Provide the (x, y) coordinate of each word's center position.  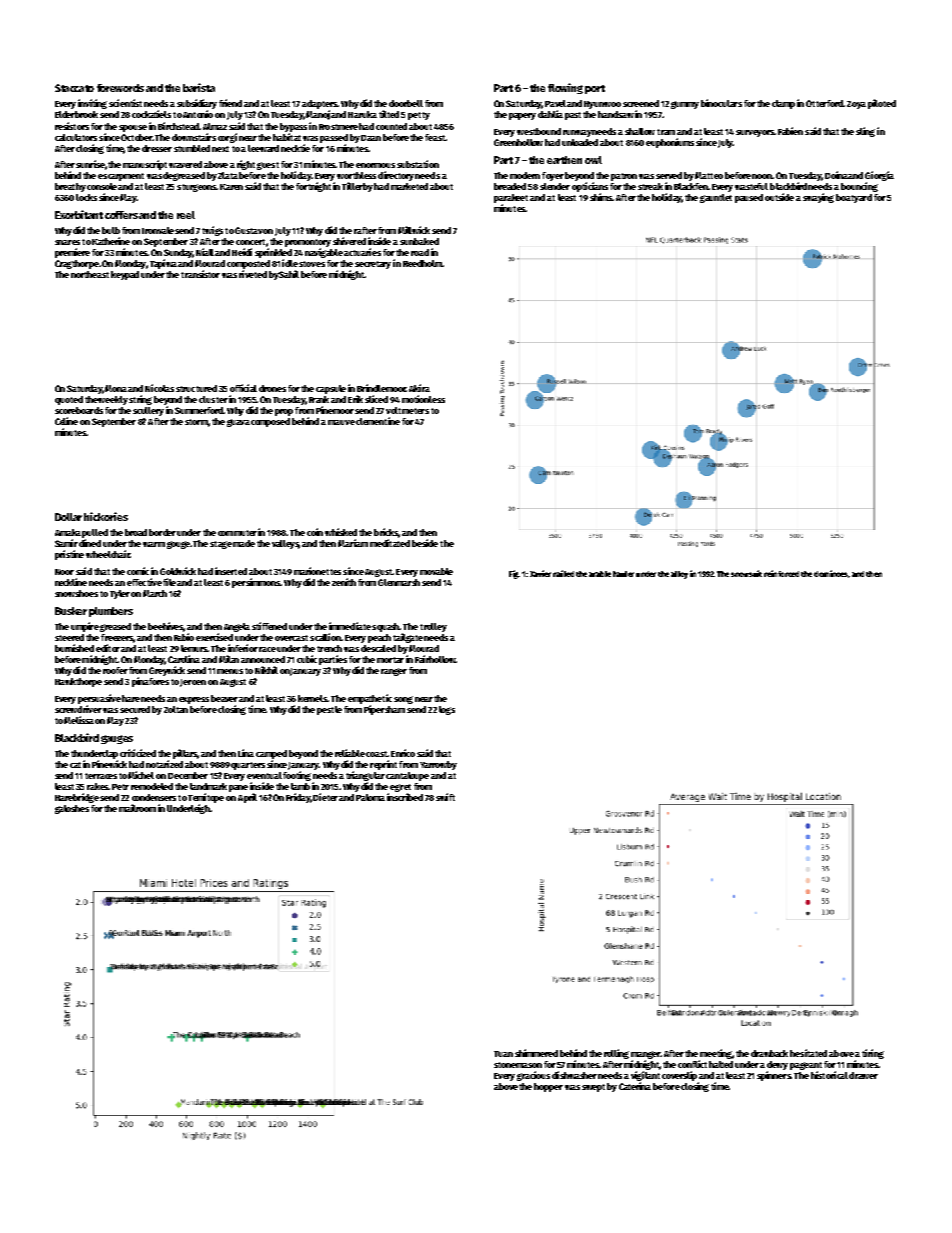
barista (199, 87)
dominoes (831, 573)
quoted (69, 400)
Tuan (503, 1054)
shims (601, 197)
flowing (565, 88)
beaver (224, 698)
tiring (873, 1054)
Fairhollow (435, 659)
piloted (882, 104)
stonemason (518, 1065)
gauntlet (716, 198)
